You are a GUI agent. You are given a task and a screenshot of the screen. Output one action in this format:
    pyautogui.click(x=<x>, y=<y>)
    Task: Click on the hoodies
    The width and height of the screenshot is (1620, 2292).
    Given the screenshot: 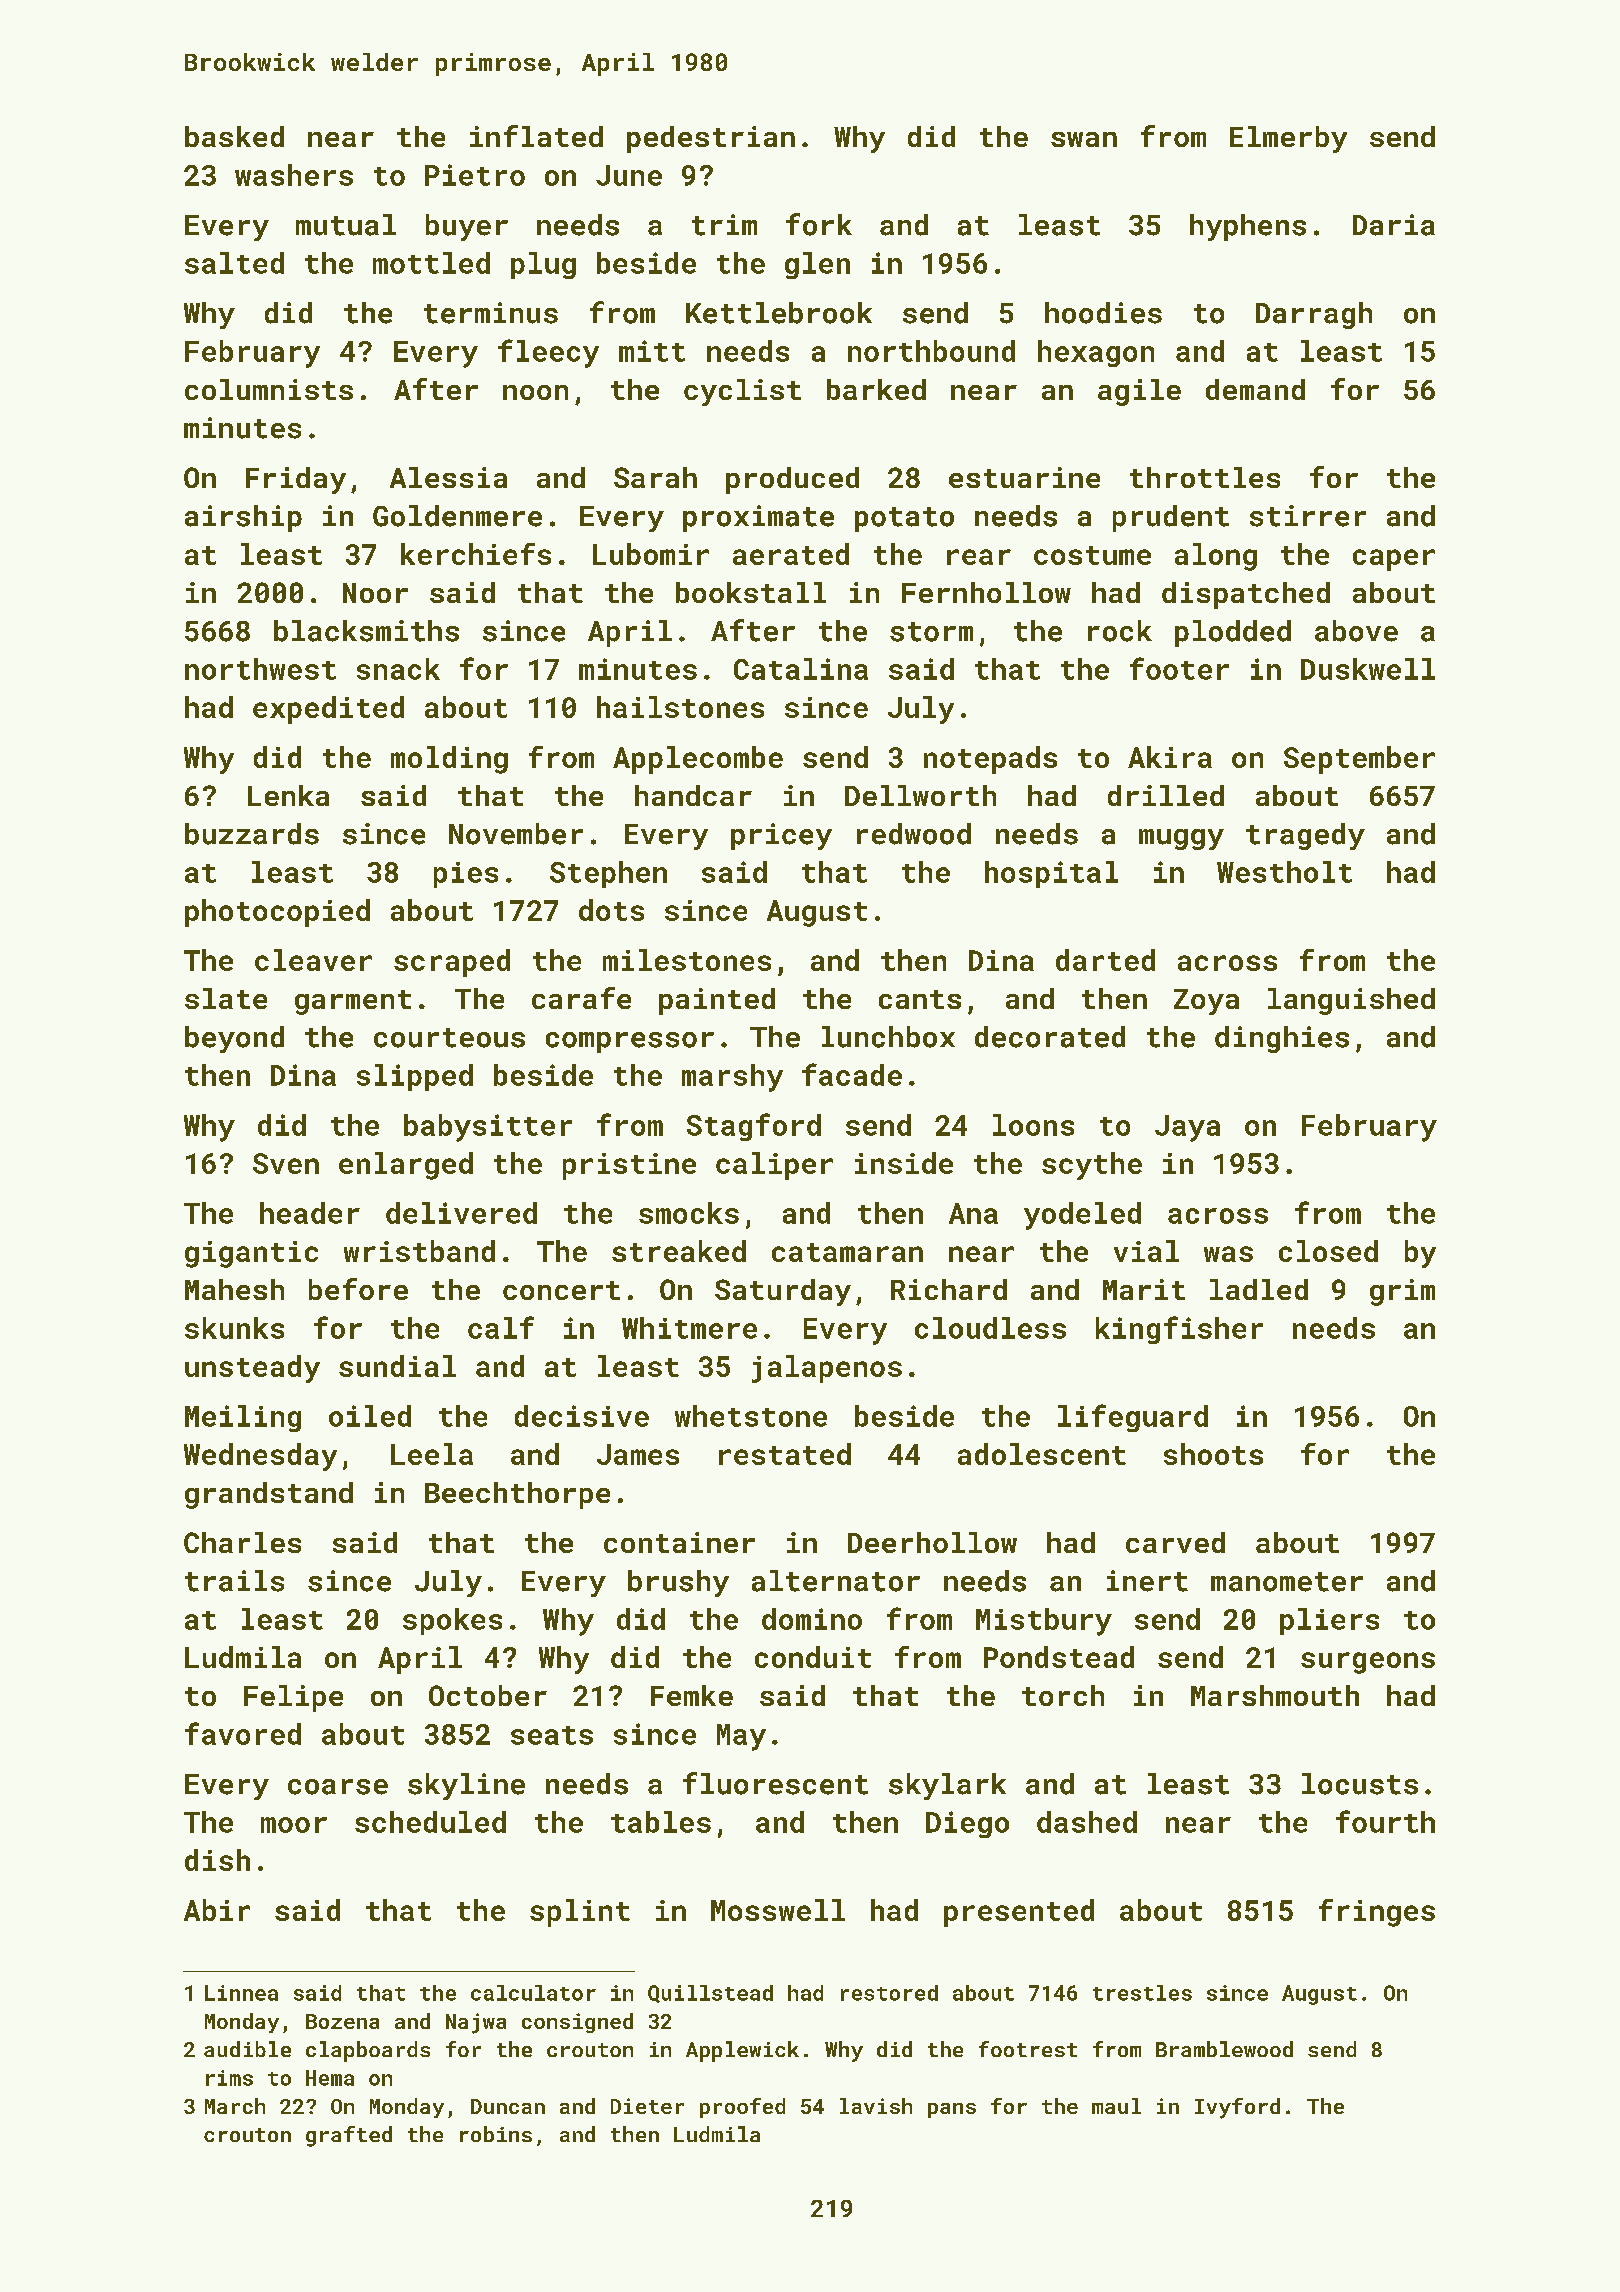 What is the action you would take?
    pyautogui.click(x=1103, y=313)
